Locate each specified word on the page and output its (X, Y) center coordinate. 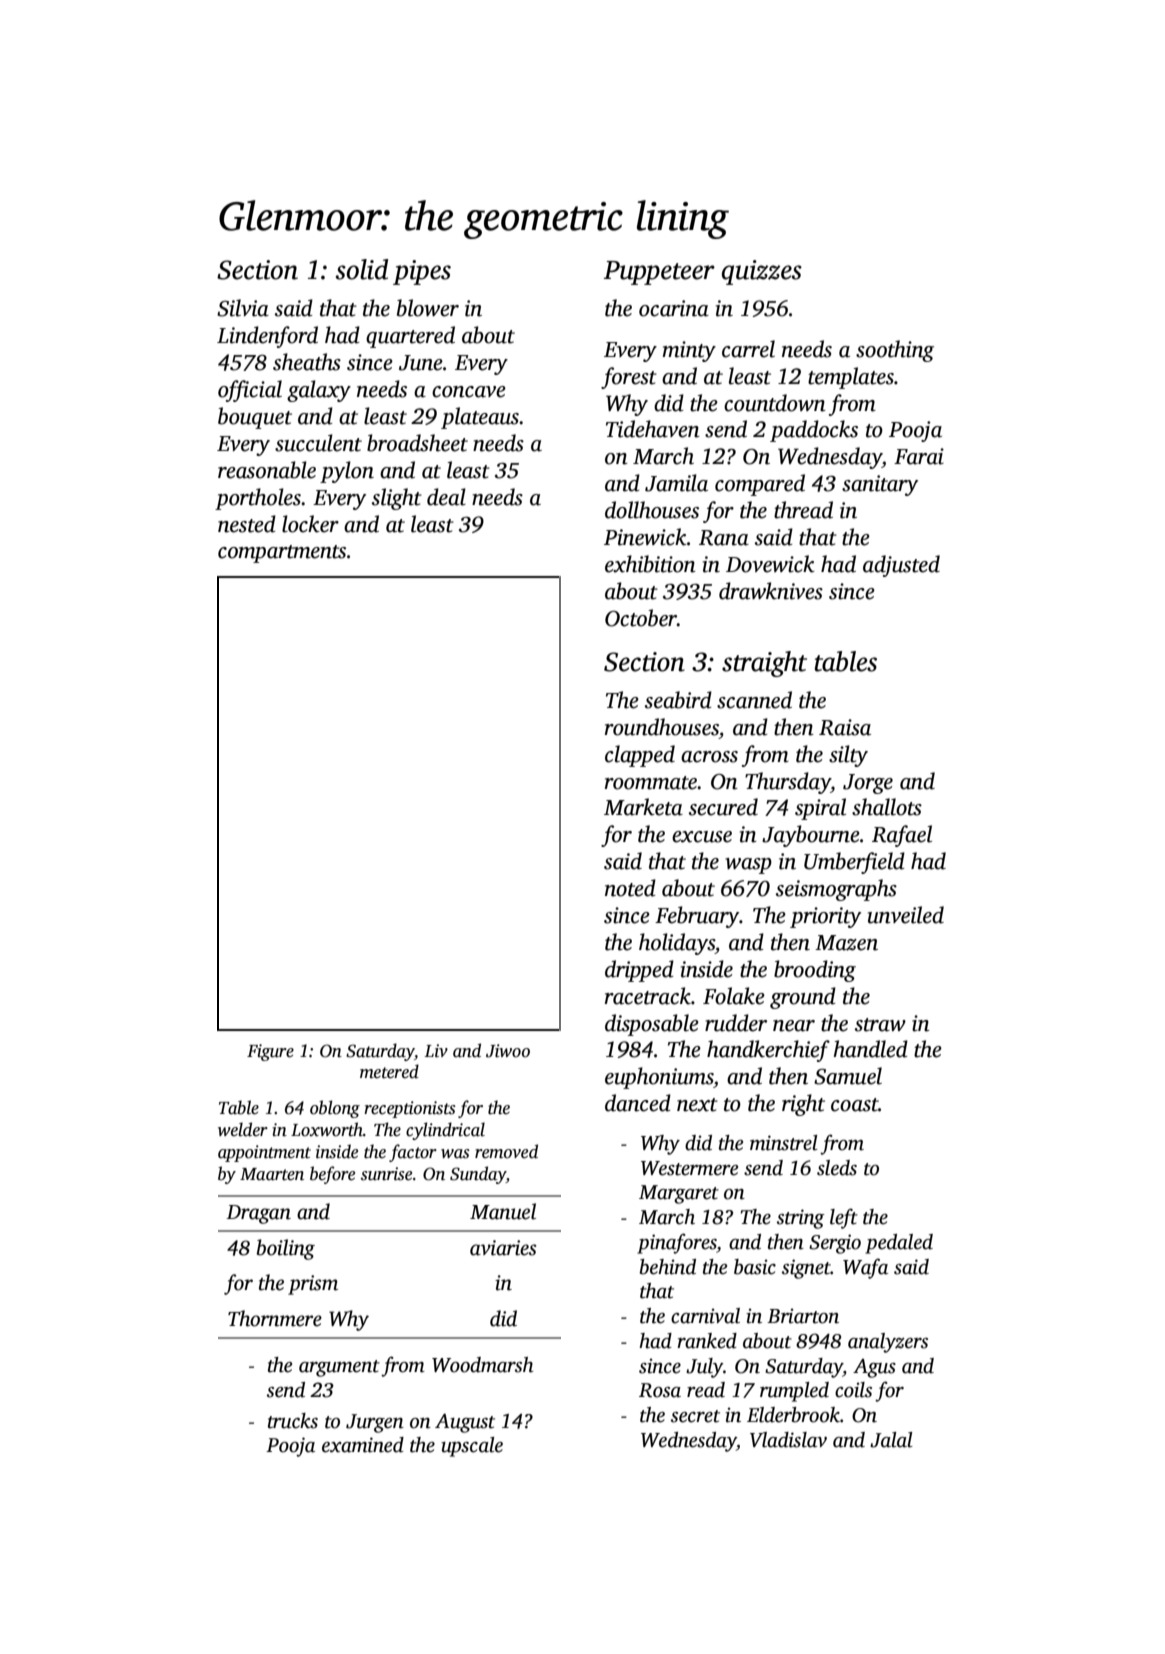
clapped (640, 756)
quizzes (762, 272)
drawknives (771, 591)
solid (362, 269)
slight (397, 499)
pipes (422, 272)
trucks (293, 1421)
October (641, 618)
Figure (270, 1052)
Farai (919, 456)
